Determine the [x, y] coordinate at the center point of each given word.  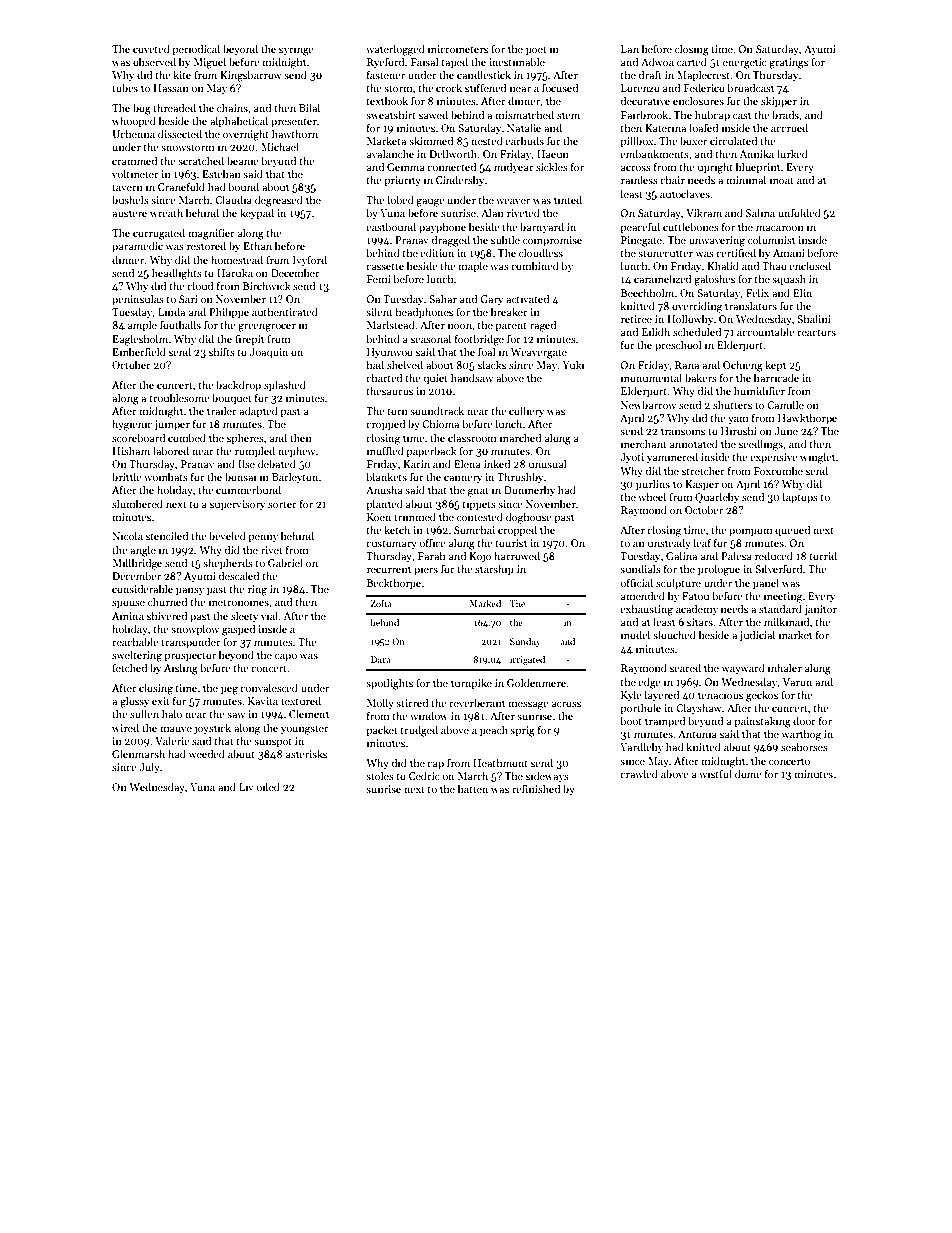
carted [692, 61]
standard [780, 608]
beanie [243, 160]
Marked [485, 603]
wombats [166, 476]
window [429, 715]
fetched [129, 667]
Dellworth [454, 153]
